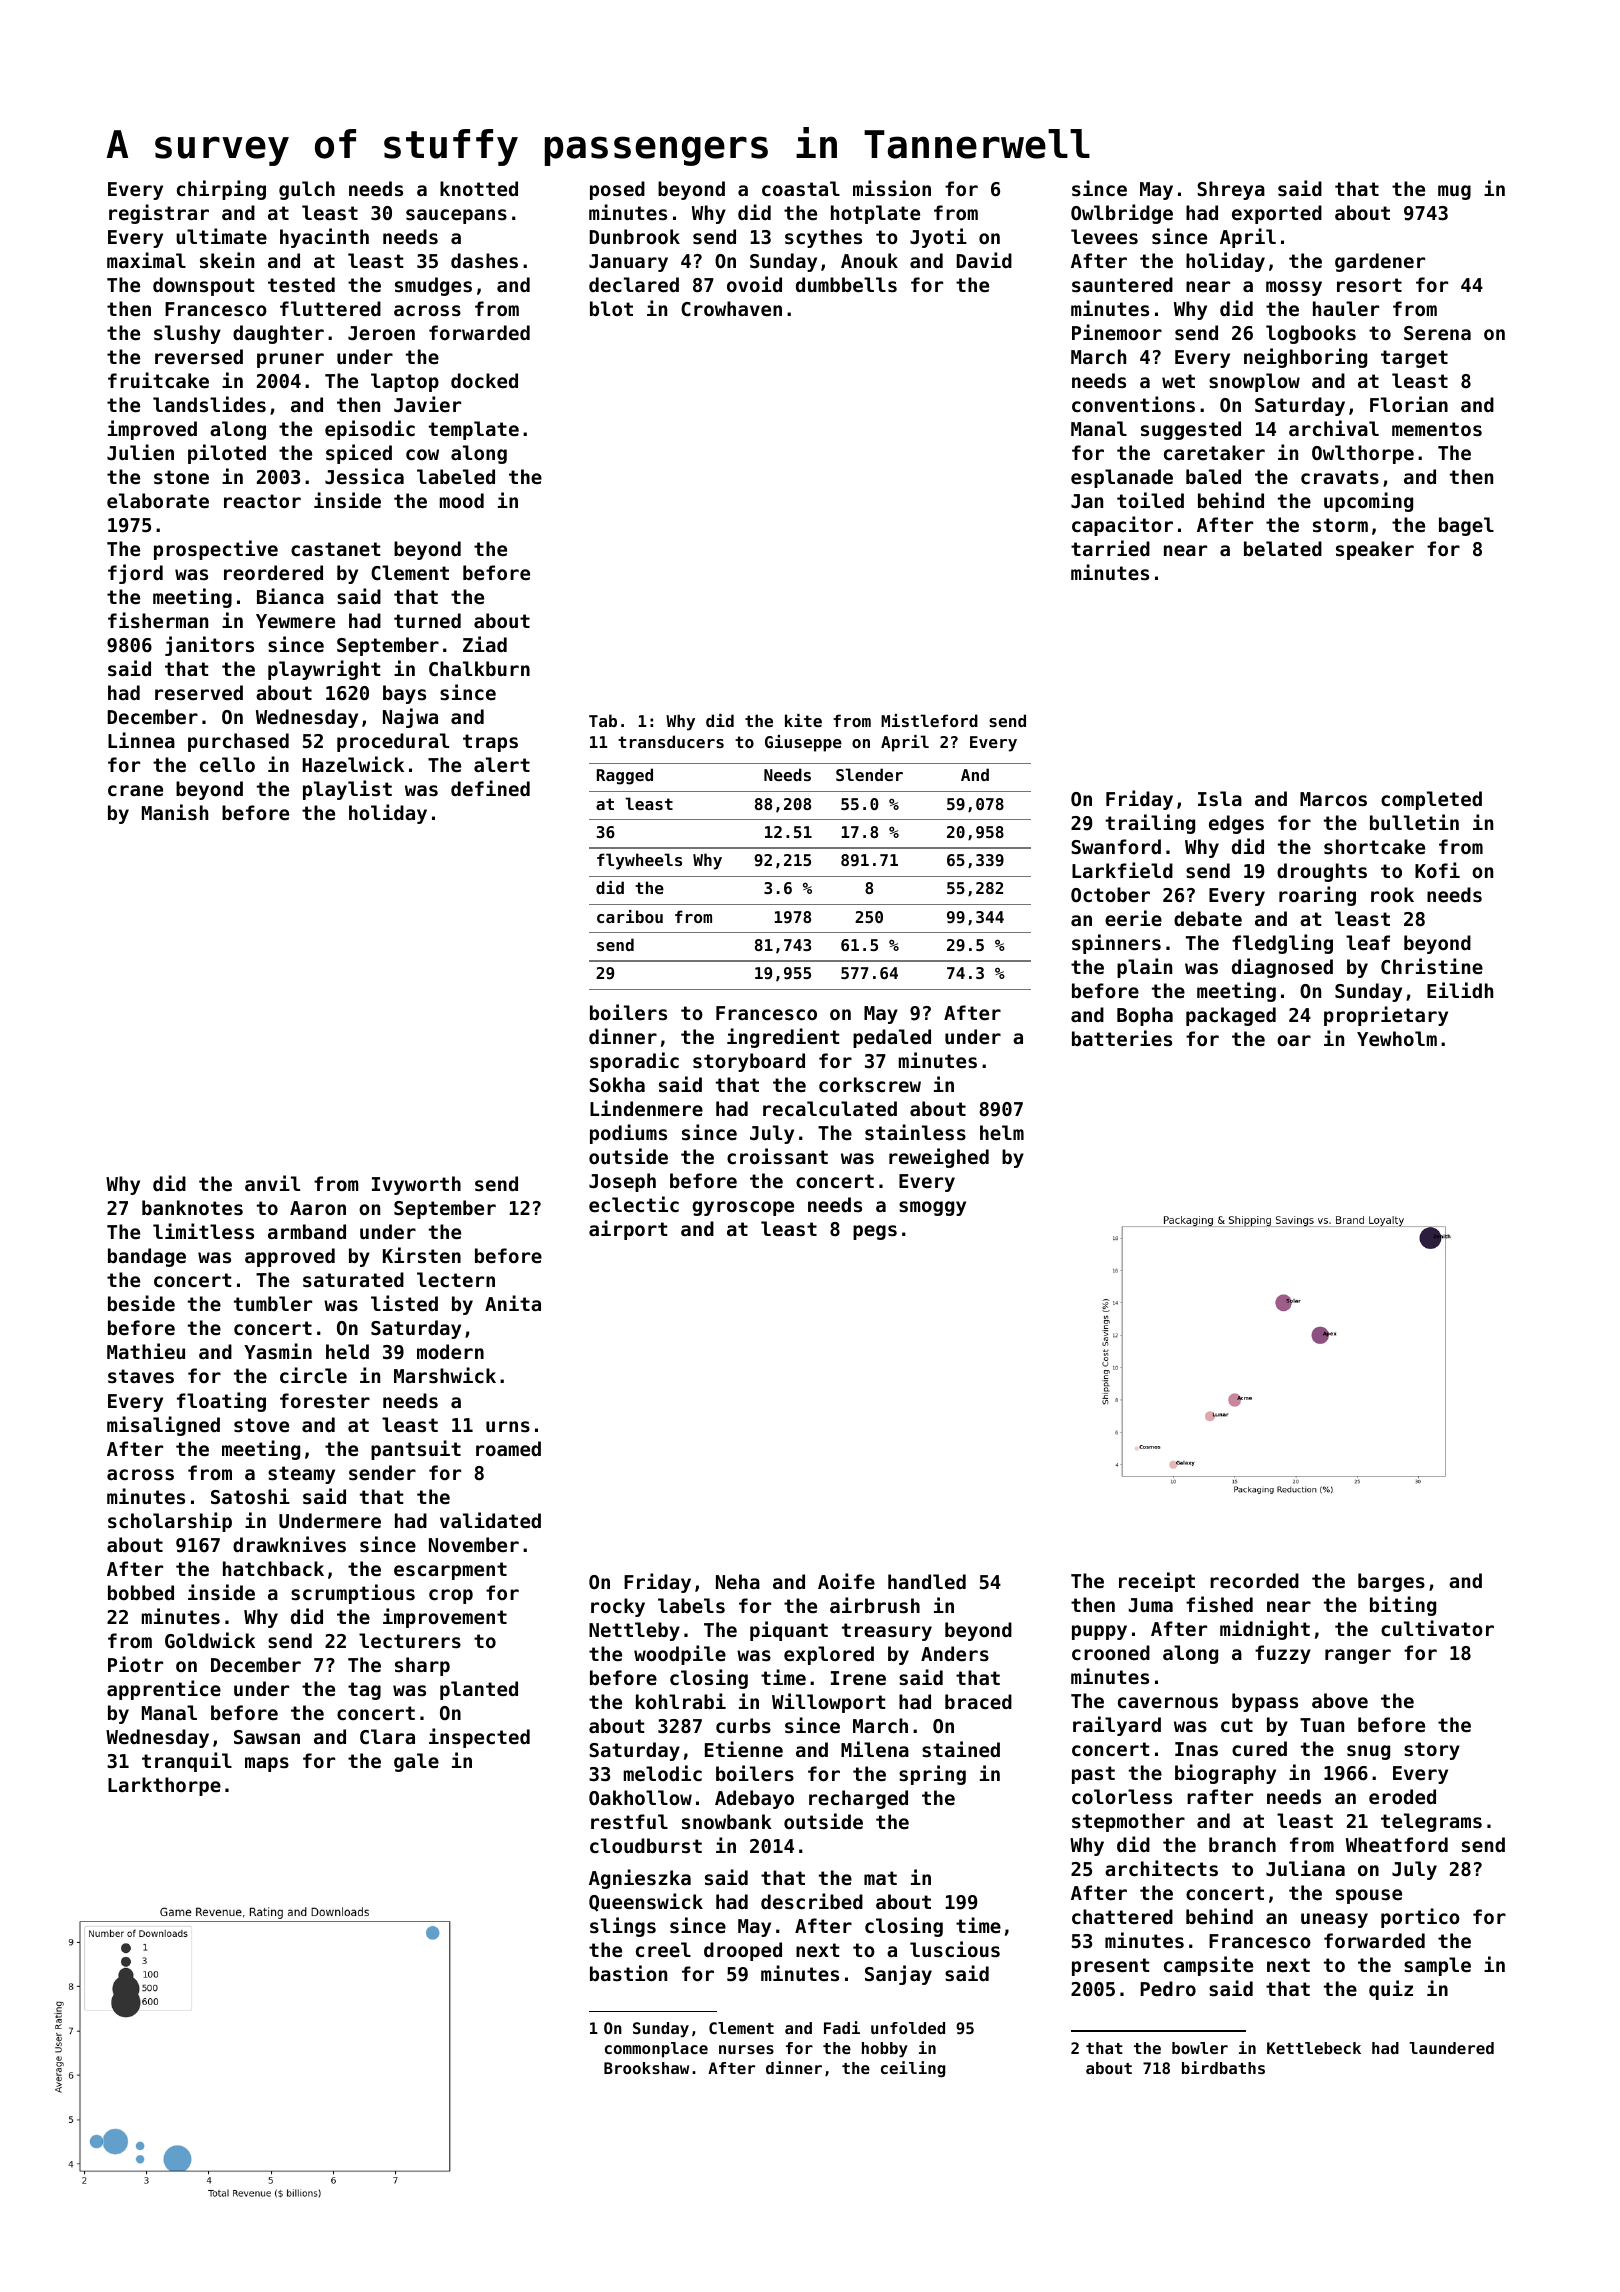 This screenshot has height=2292, width=1620. I want to click on Neha, so click(738, 1581).
